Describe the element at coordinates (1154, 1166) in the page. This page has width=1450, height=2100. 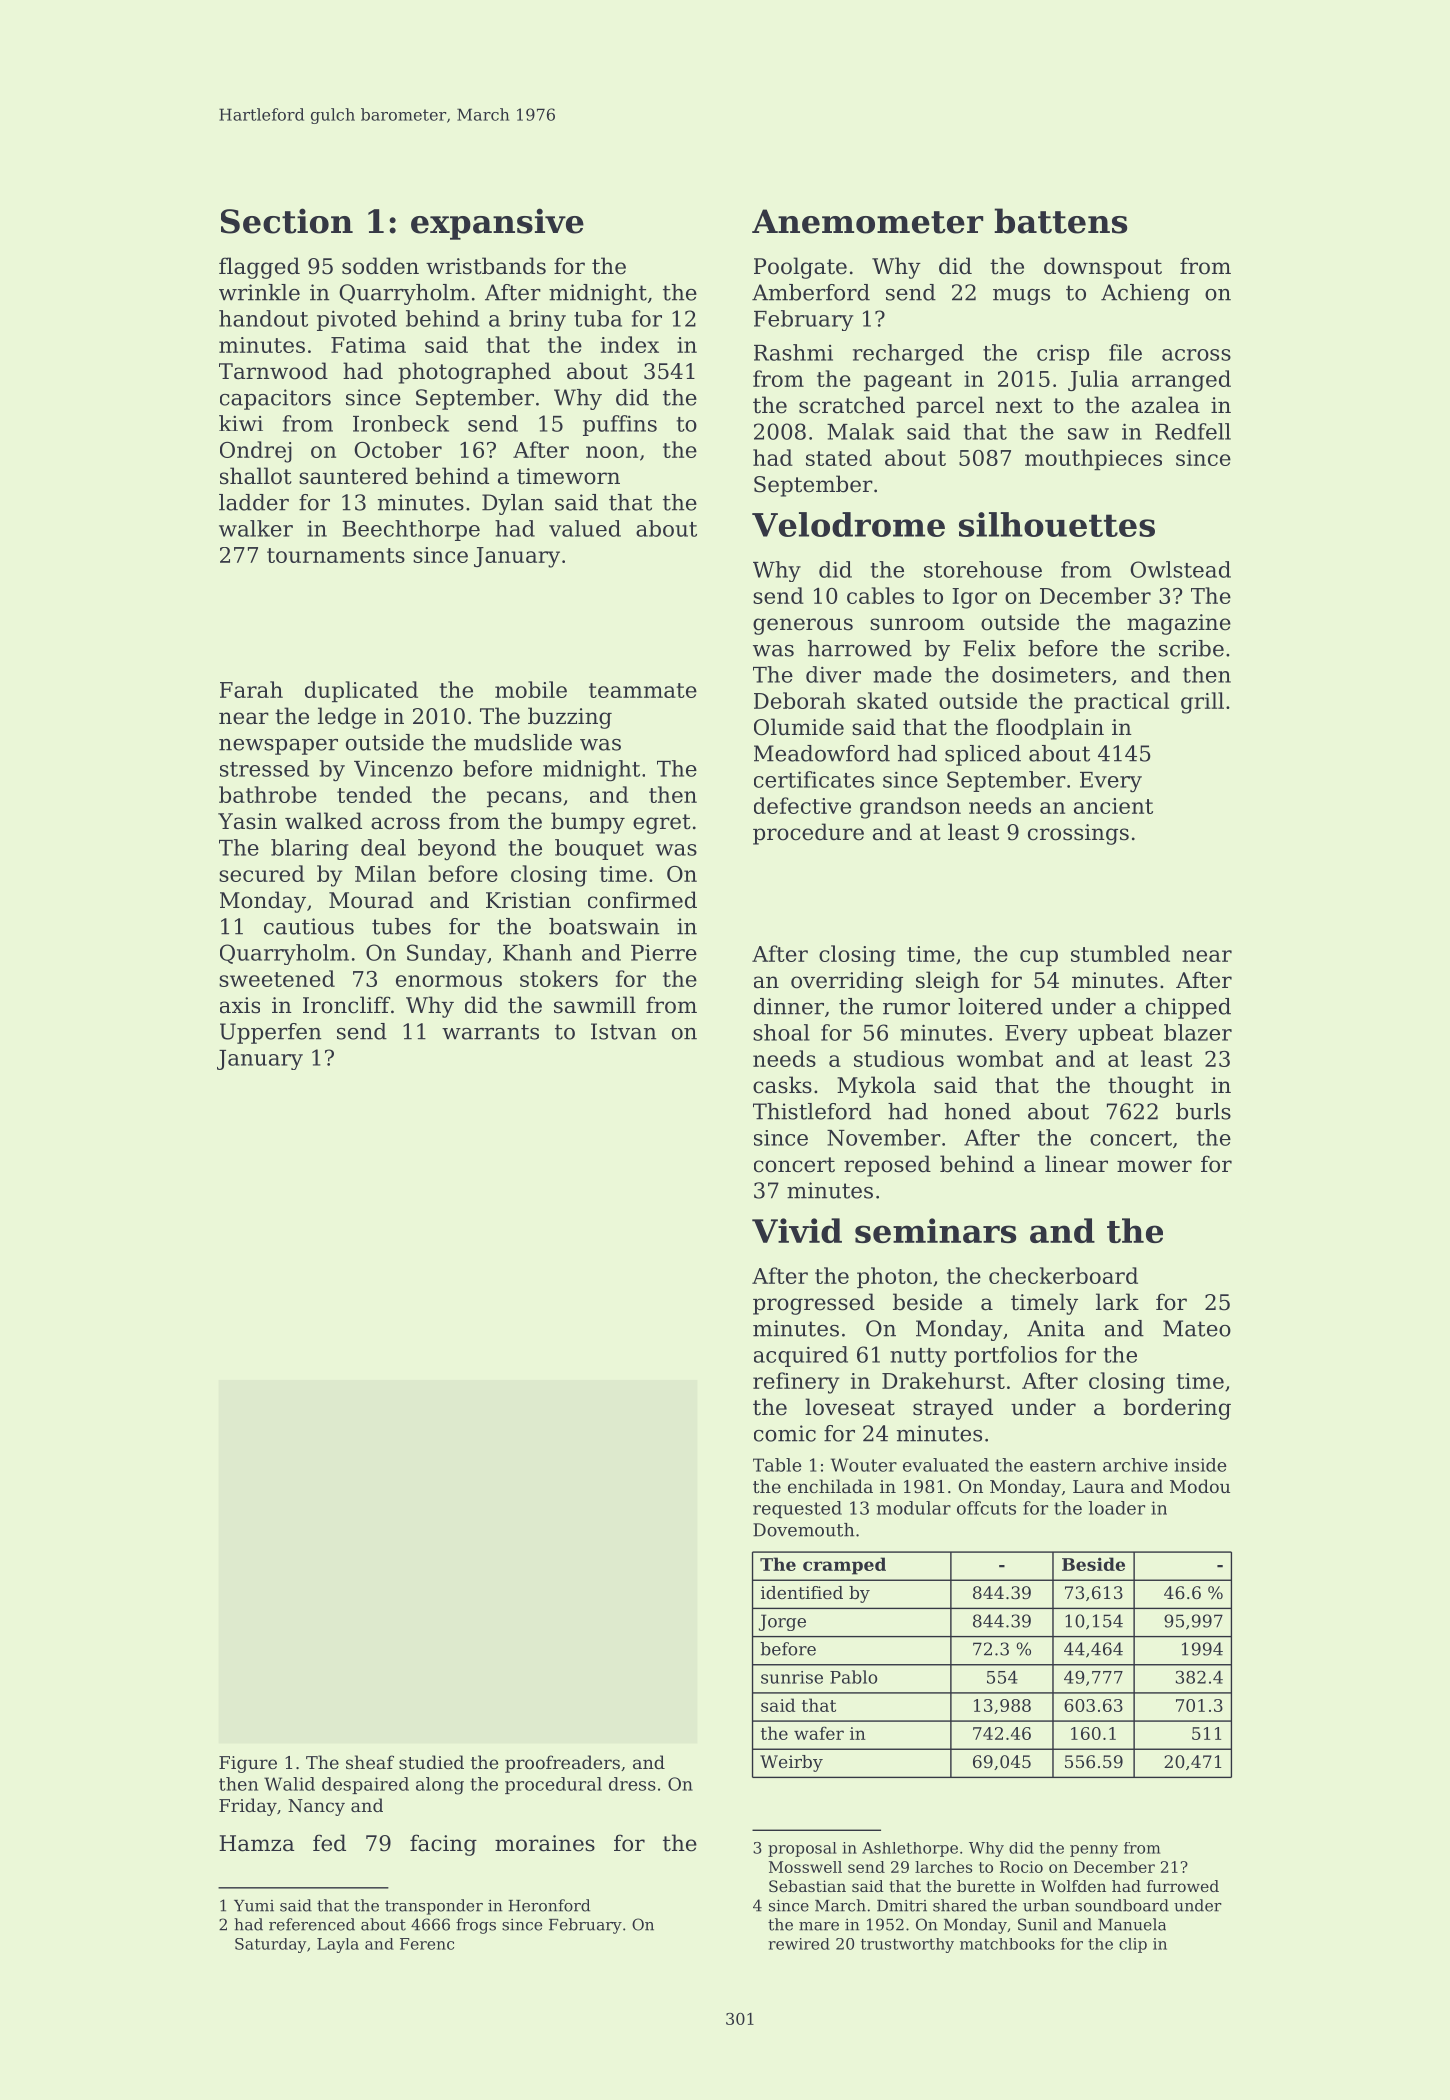
I see `mower` at that location.
